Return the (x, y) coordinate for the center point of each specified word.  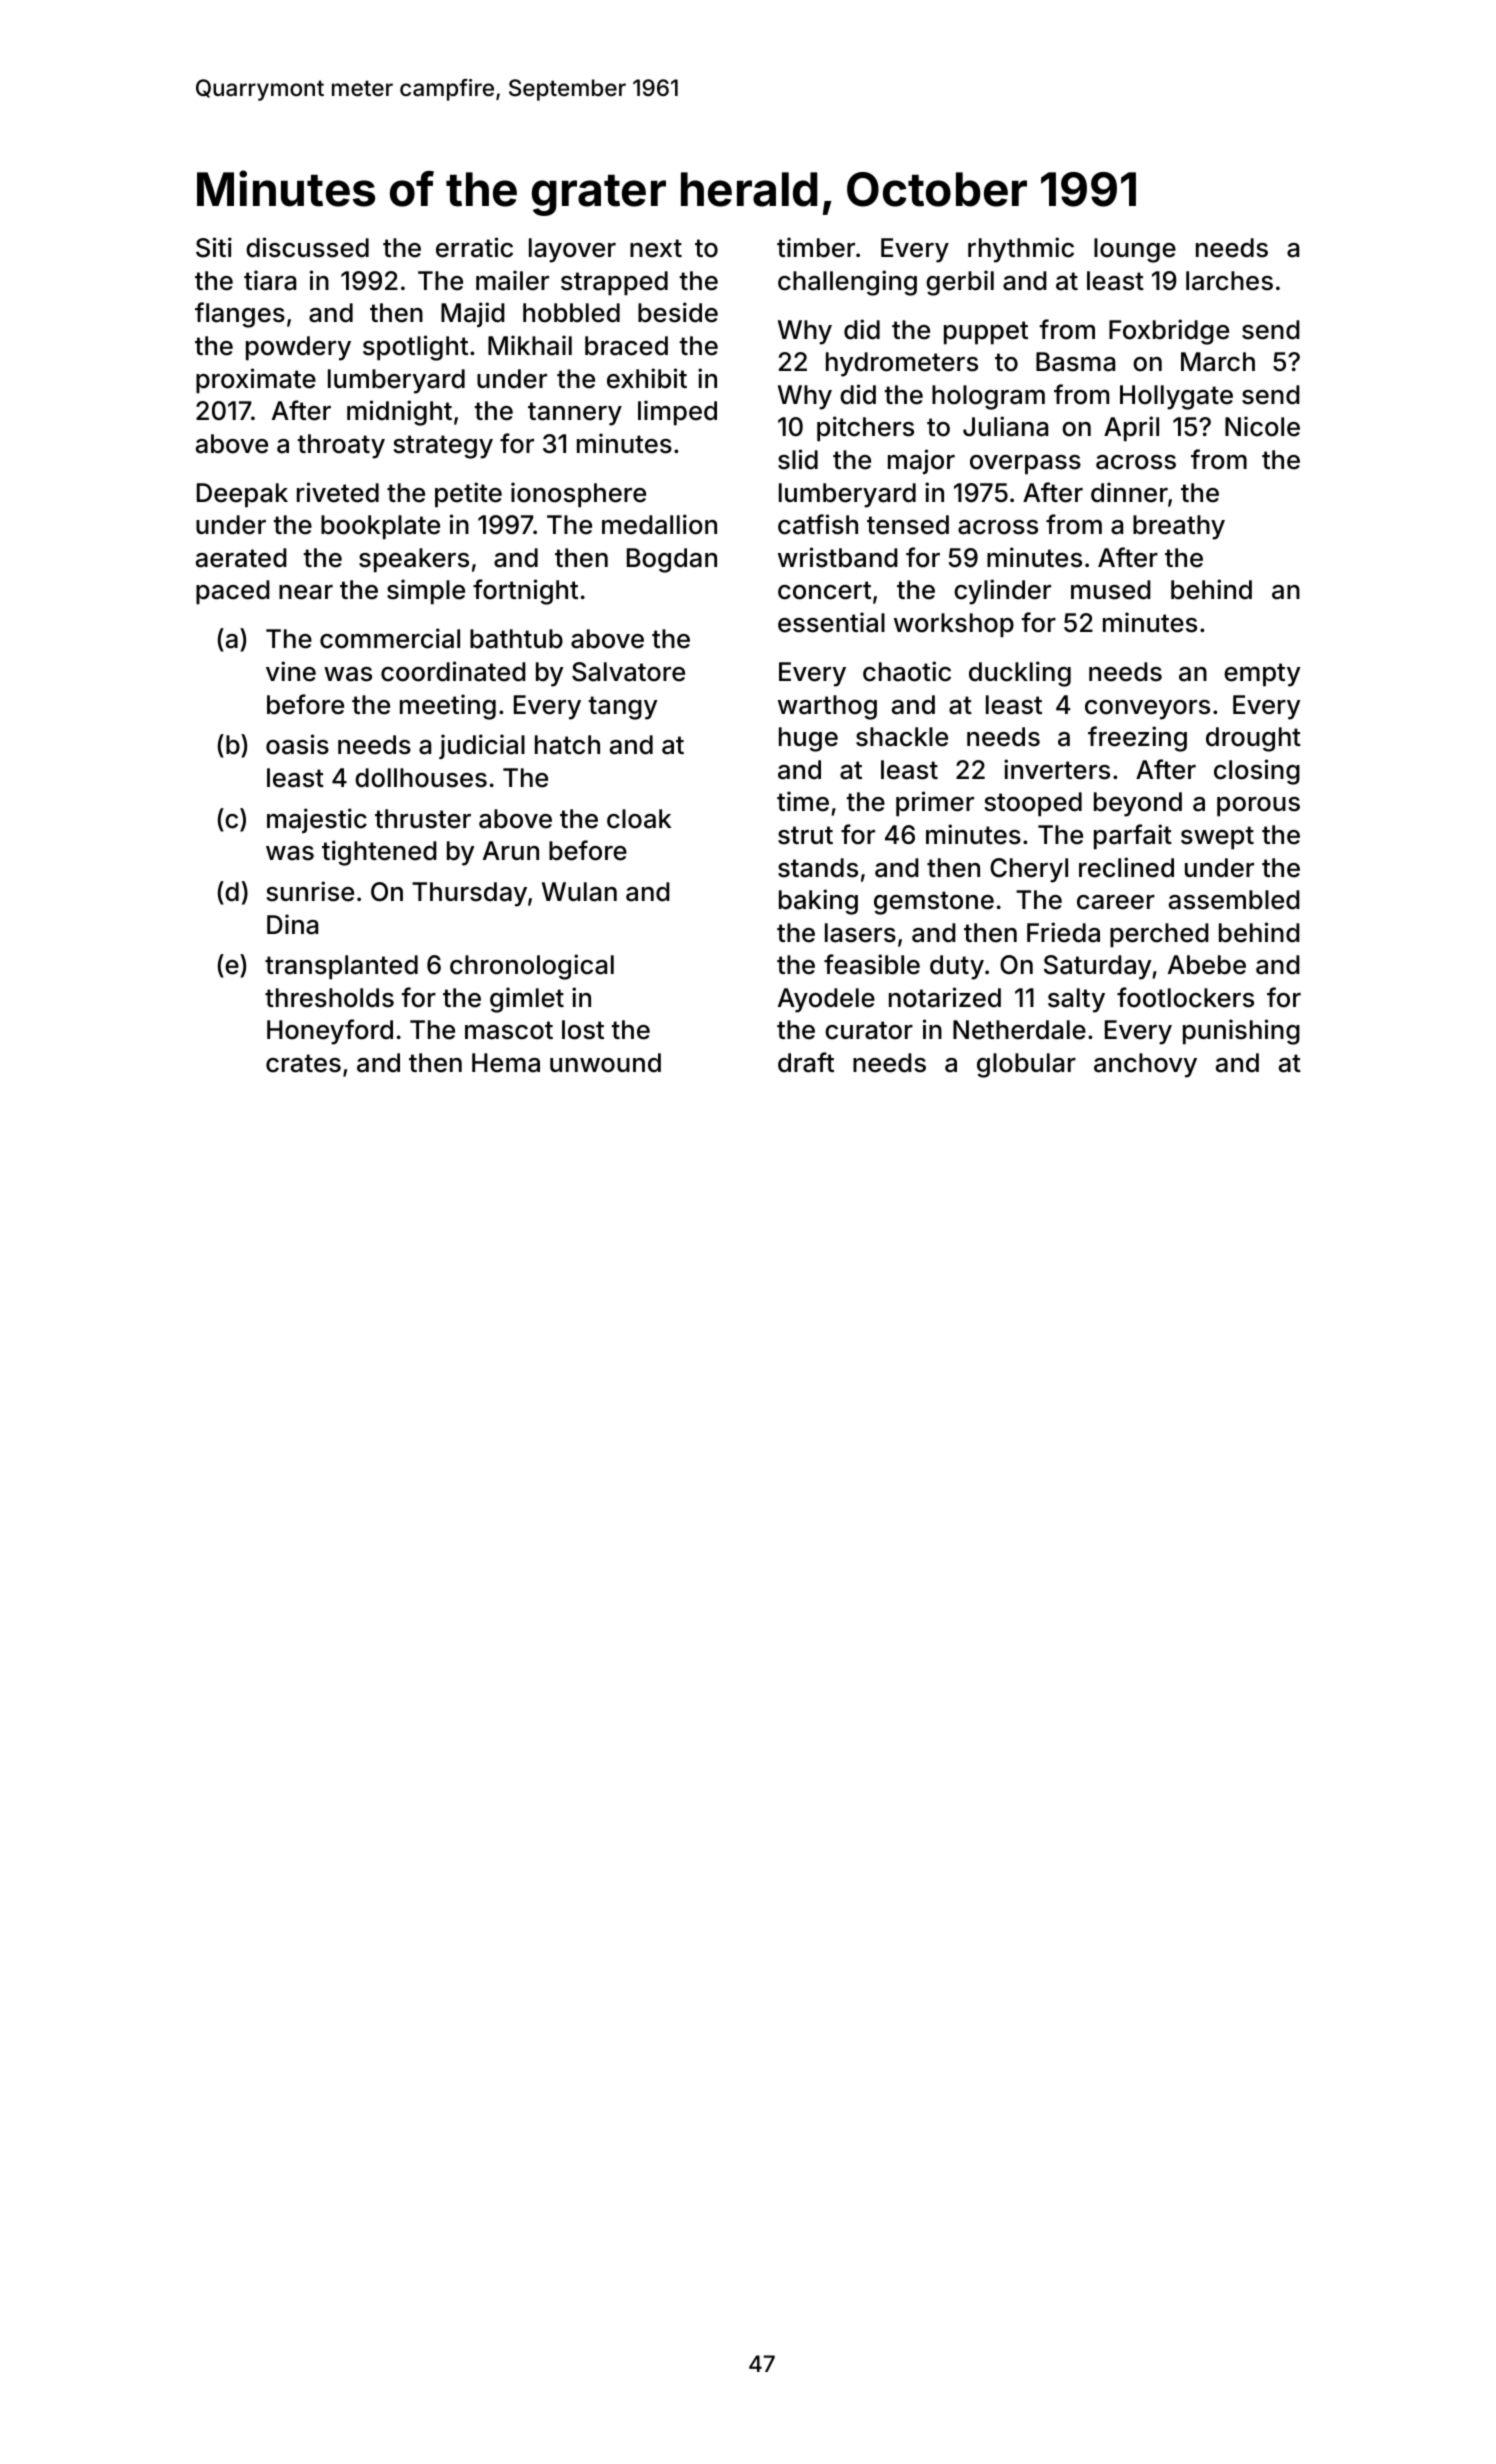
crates (303, 1063)
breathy (1179, 527)
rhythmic (1021, 250)
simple (426, 592)
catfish (818, 524)
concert (824, 590)
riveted (338, 492)
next (656, 248)
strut (805, 835)
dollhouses (421, 778)
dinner (1129, 492)
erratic (474, 247)
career (1116, 902)
